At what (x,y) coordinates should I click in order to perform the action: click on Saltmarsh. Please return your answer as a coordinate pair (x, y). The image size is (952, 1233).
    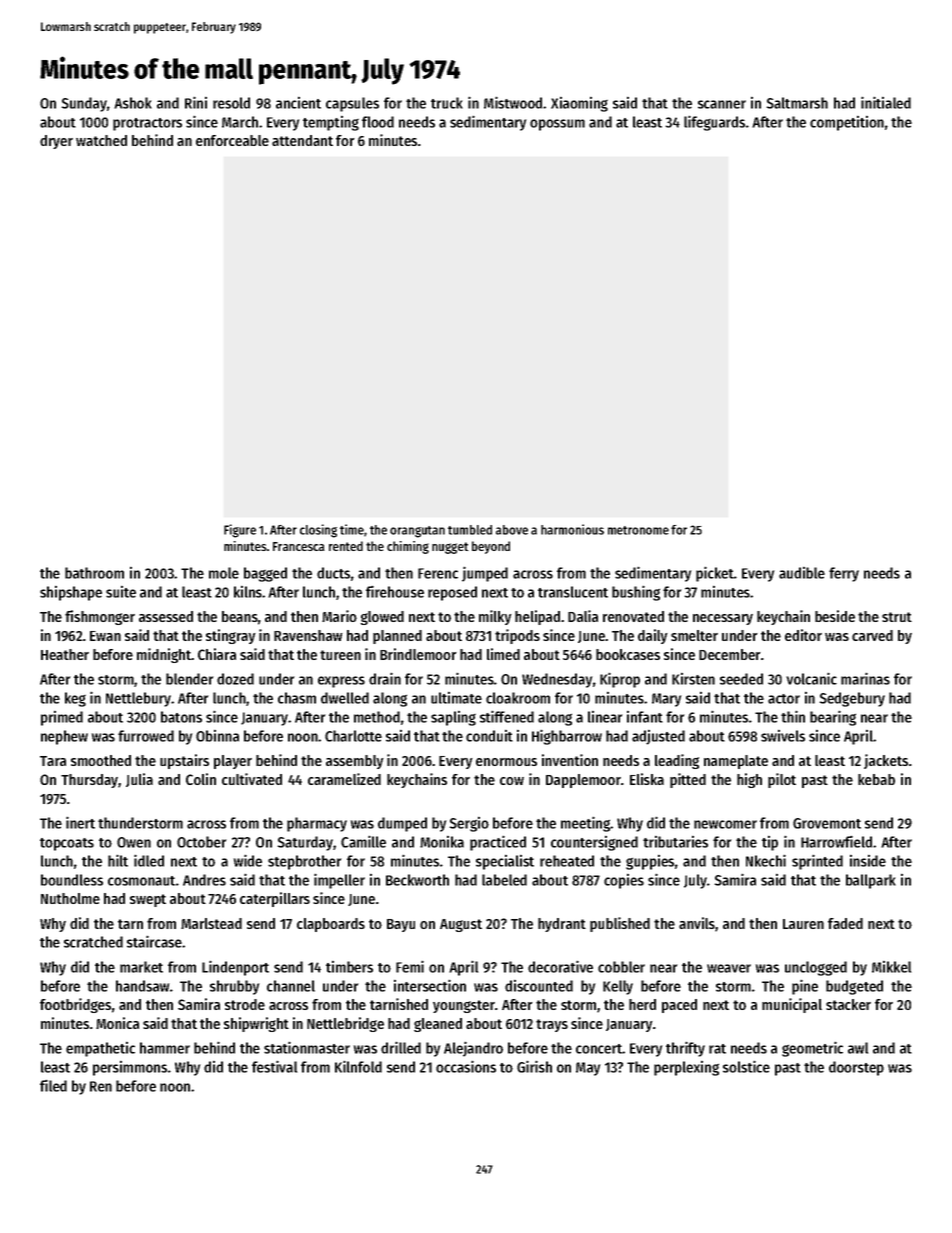
    Looking at the image, I should click on (797, 103).
